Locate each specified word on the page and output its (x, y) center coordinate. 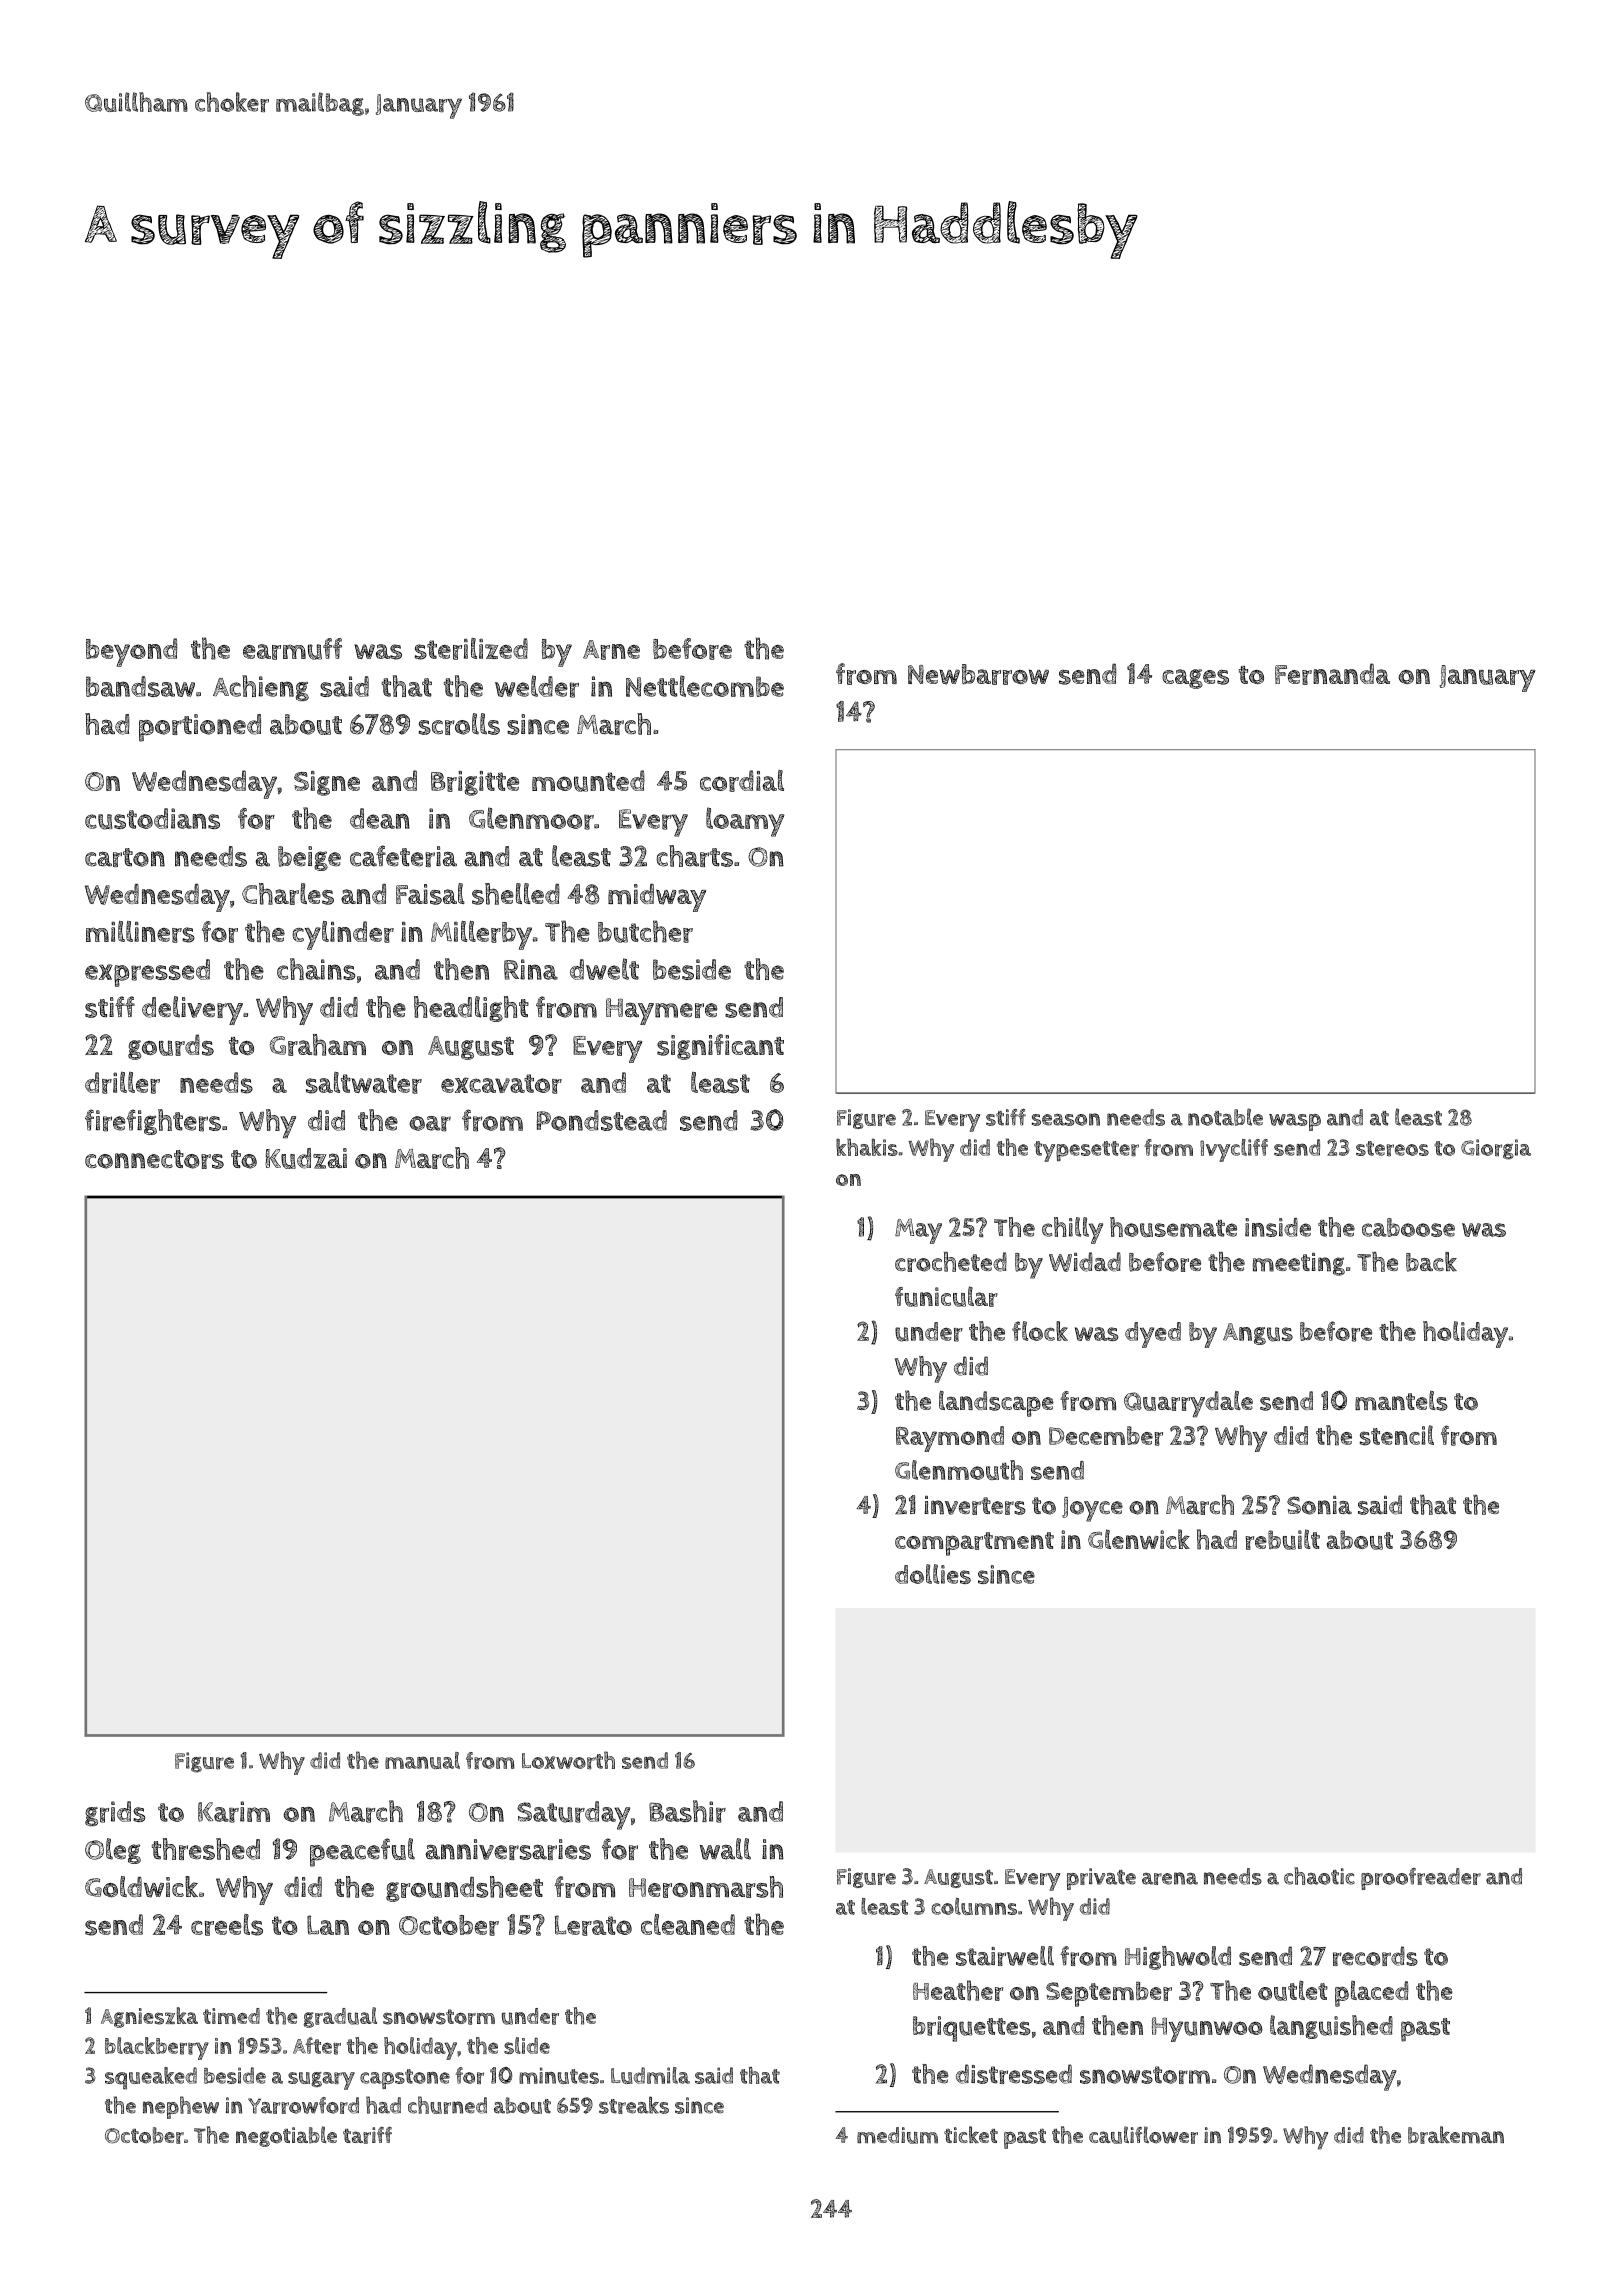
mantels (1401, 1401)
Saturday (573, 1815)
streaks (634, 2105)
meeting (1299, 1264)
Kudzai (306, 1158)
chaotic (1319, 1876)
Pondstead (602, 1120)
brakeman (1456, 2135)
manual (422, 1760)
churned (447, 2105)
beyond (131, 652)
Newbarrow (978, 674)
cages (1195, 679)
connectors (154, 1159)
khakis (867, 1147)
